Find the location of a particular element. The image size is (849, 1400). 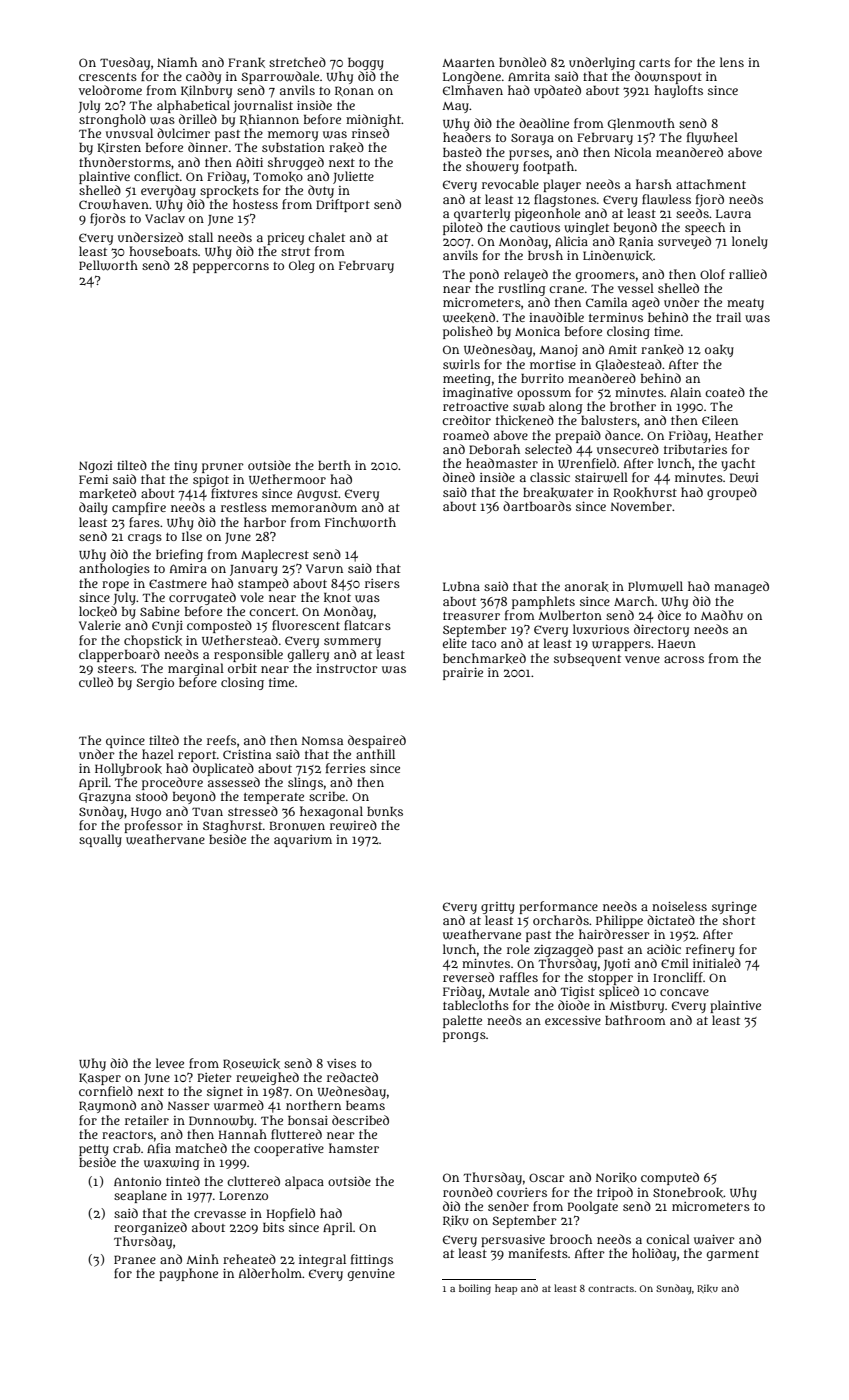

Tuesday is located at coordinates (125, 63).
